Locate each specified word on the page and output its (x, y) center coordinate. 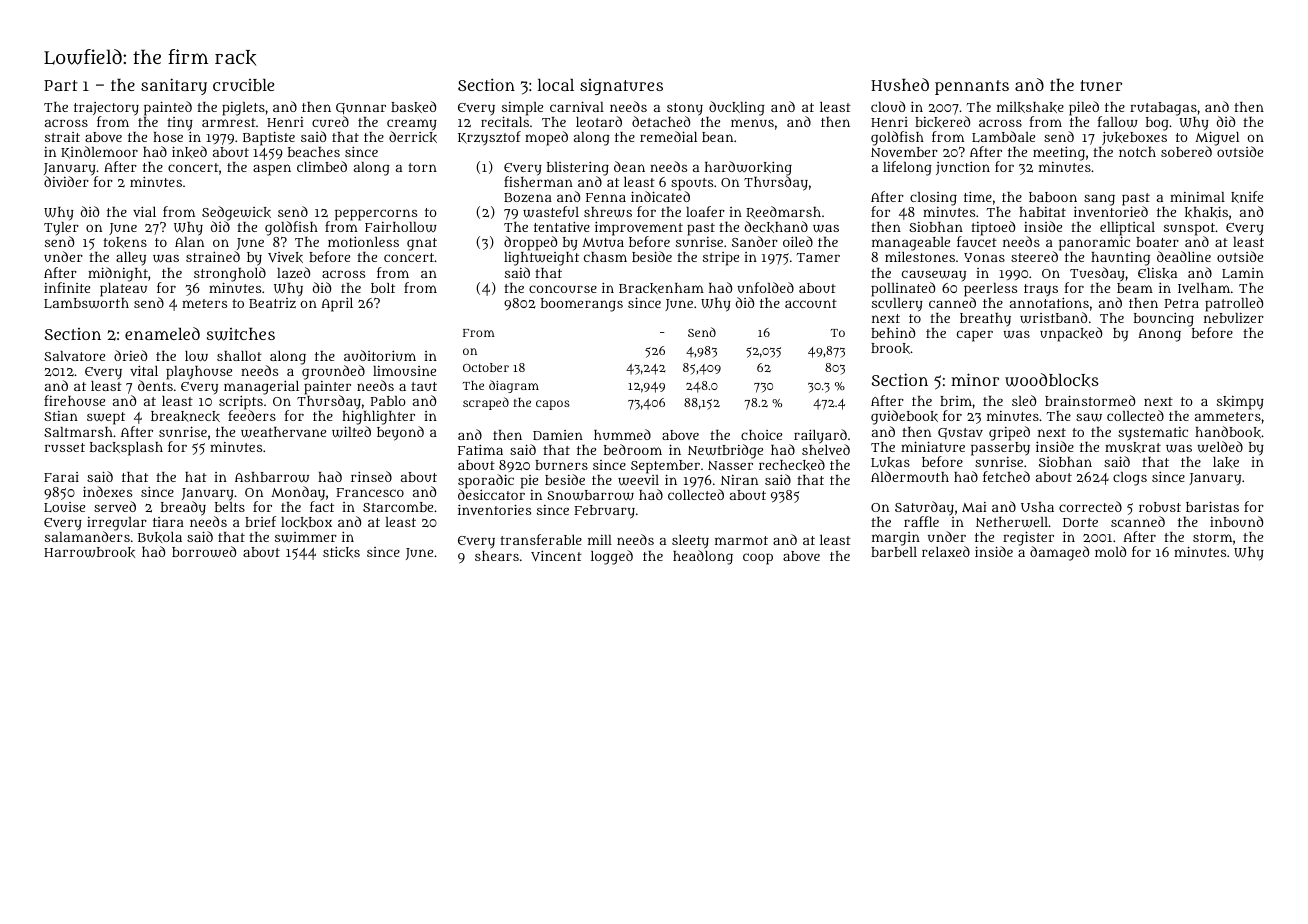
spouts (692, 184)
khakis (1206, 212)
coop (758, 559)
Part (61, 85)
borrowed (204, 552)
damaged (1059, 553)
